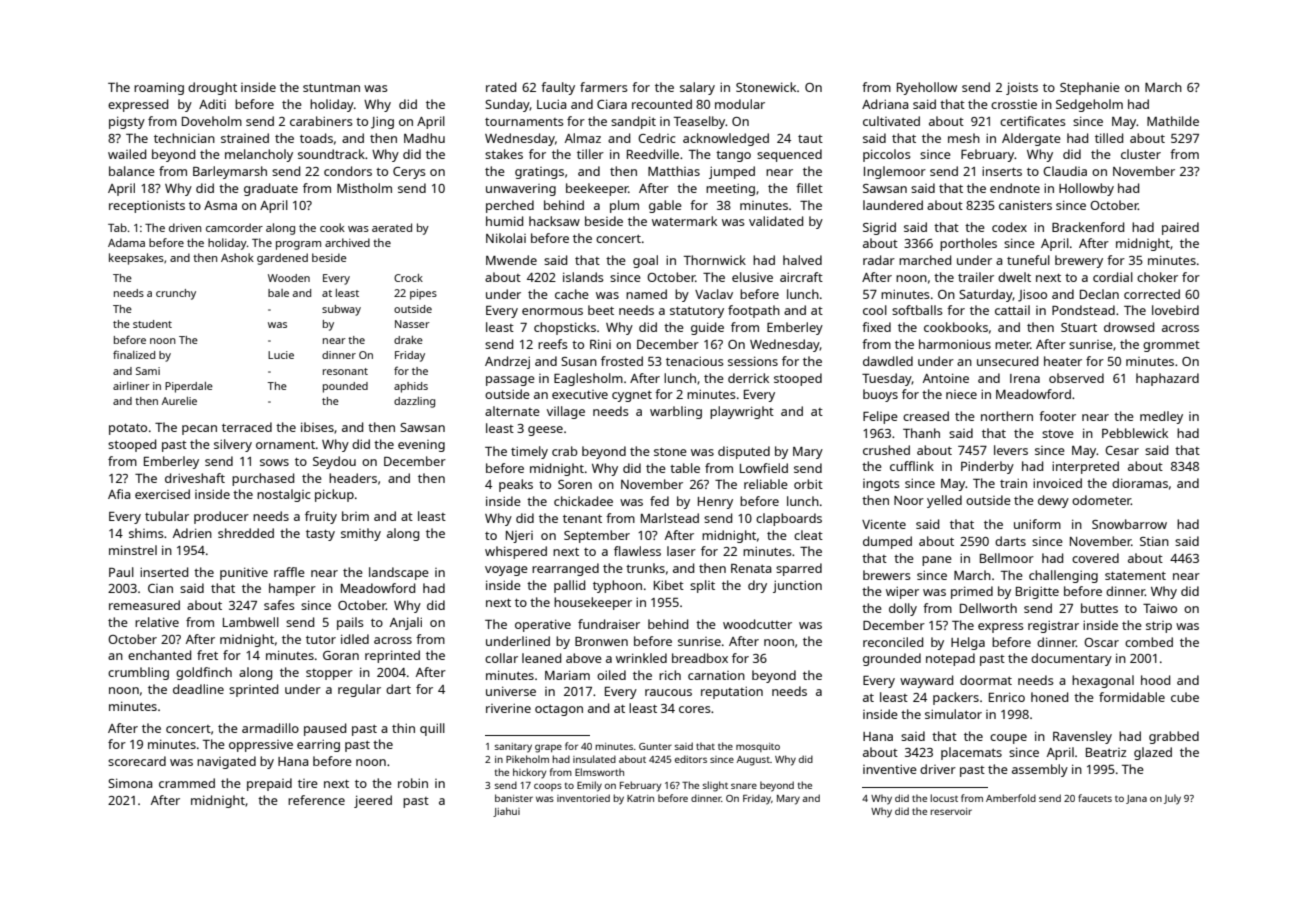 This page has width=1308, height=924. Describe the element at coordinates (789, 155) in the page. I see `sequenced` at that location.
